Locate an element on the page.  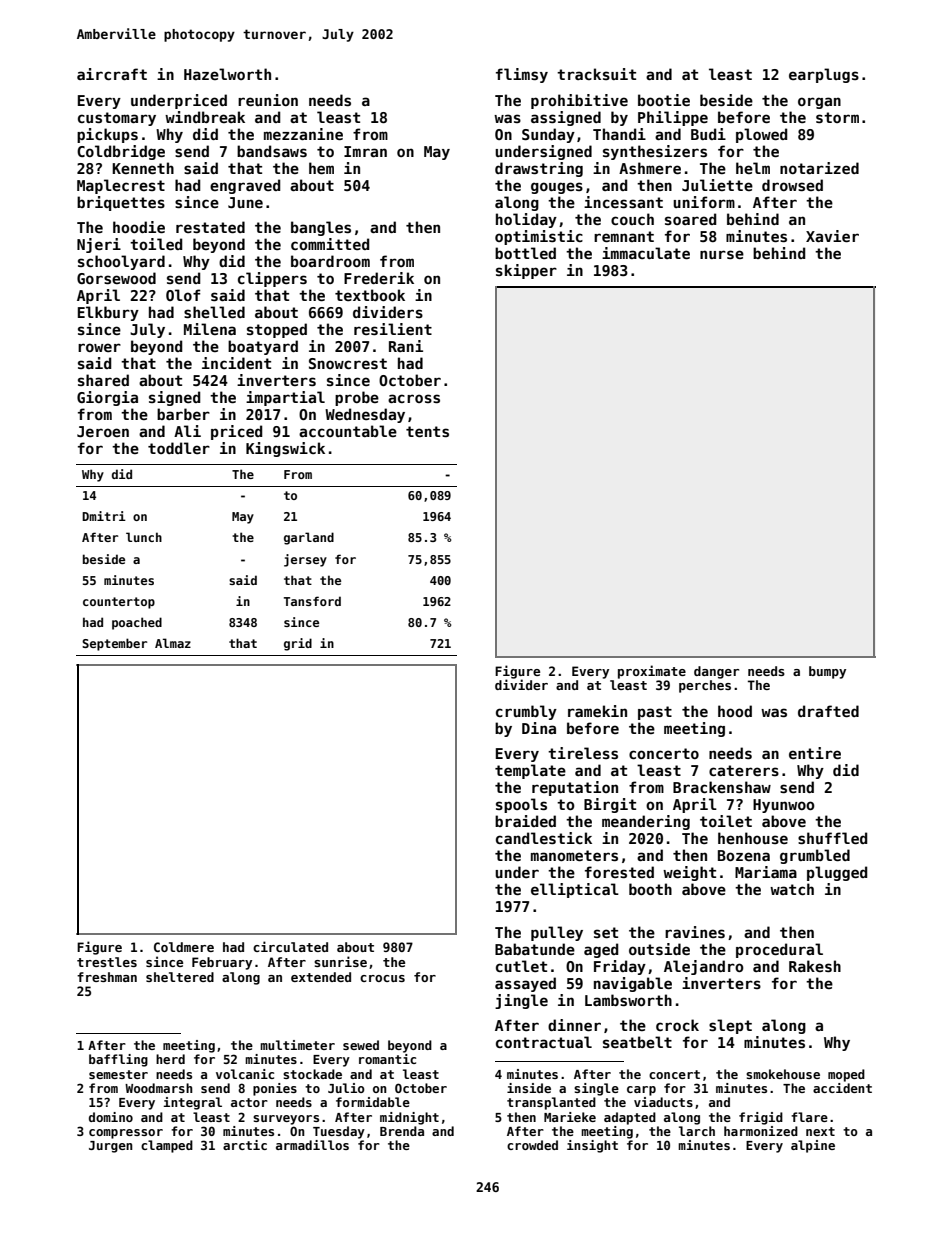
Rani is located at coordinates (406, 346).
